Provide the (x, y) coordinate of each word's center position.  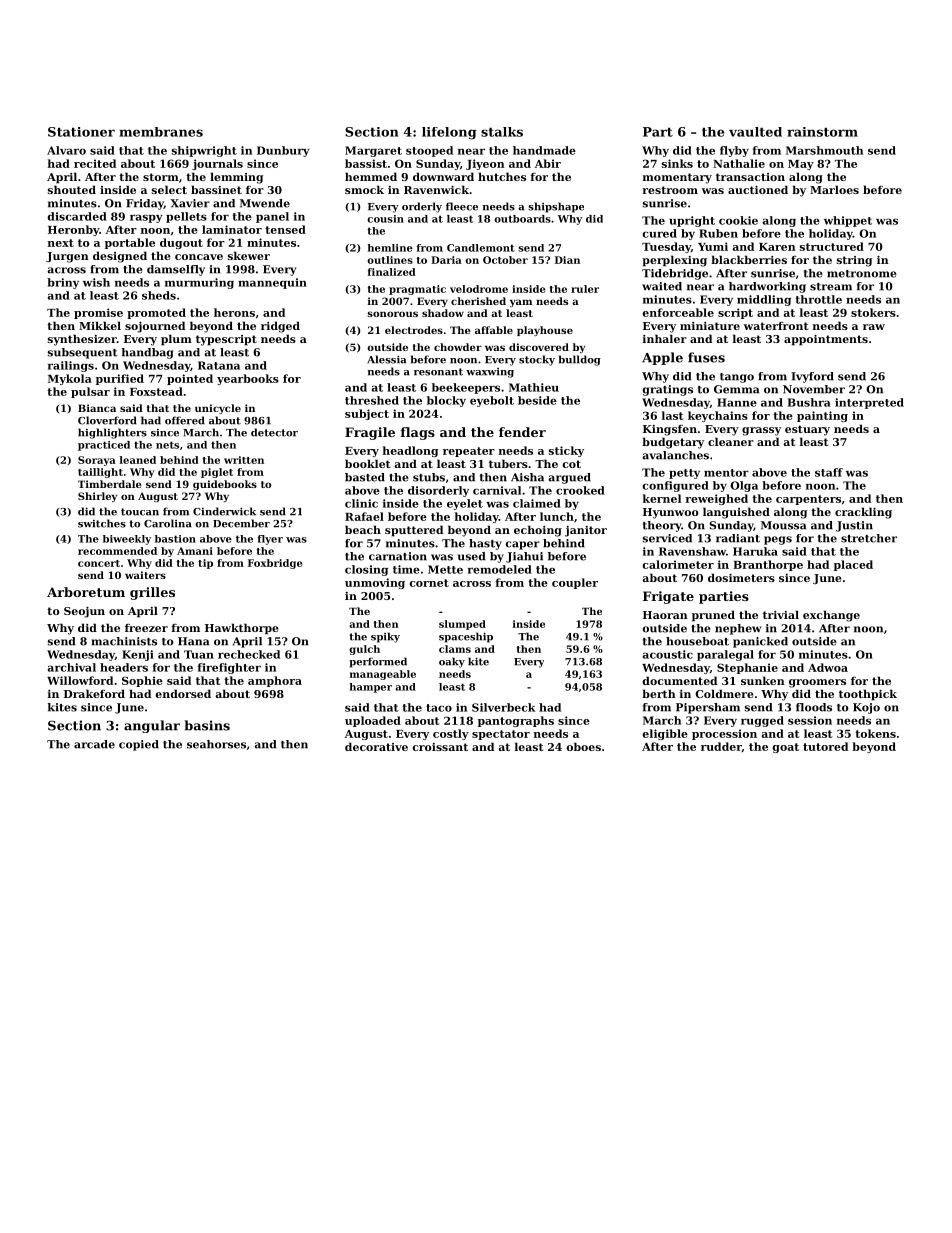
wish (96, 282)
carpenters (808, 500)
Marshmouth (824, 150)
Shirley (97, 497)
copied (139, 745)
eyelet (465, 504)
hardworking (767, 287)
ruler (585, 289)
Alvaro (66, 150)
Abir (548, 163)
